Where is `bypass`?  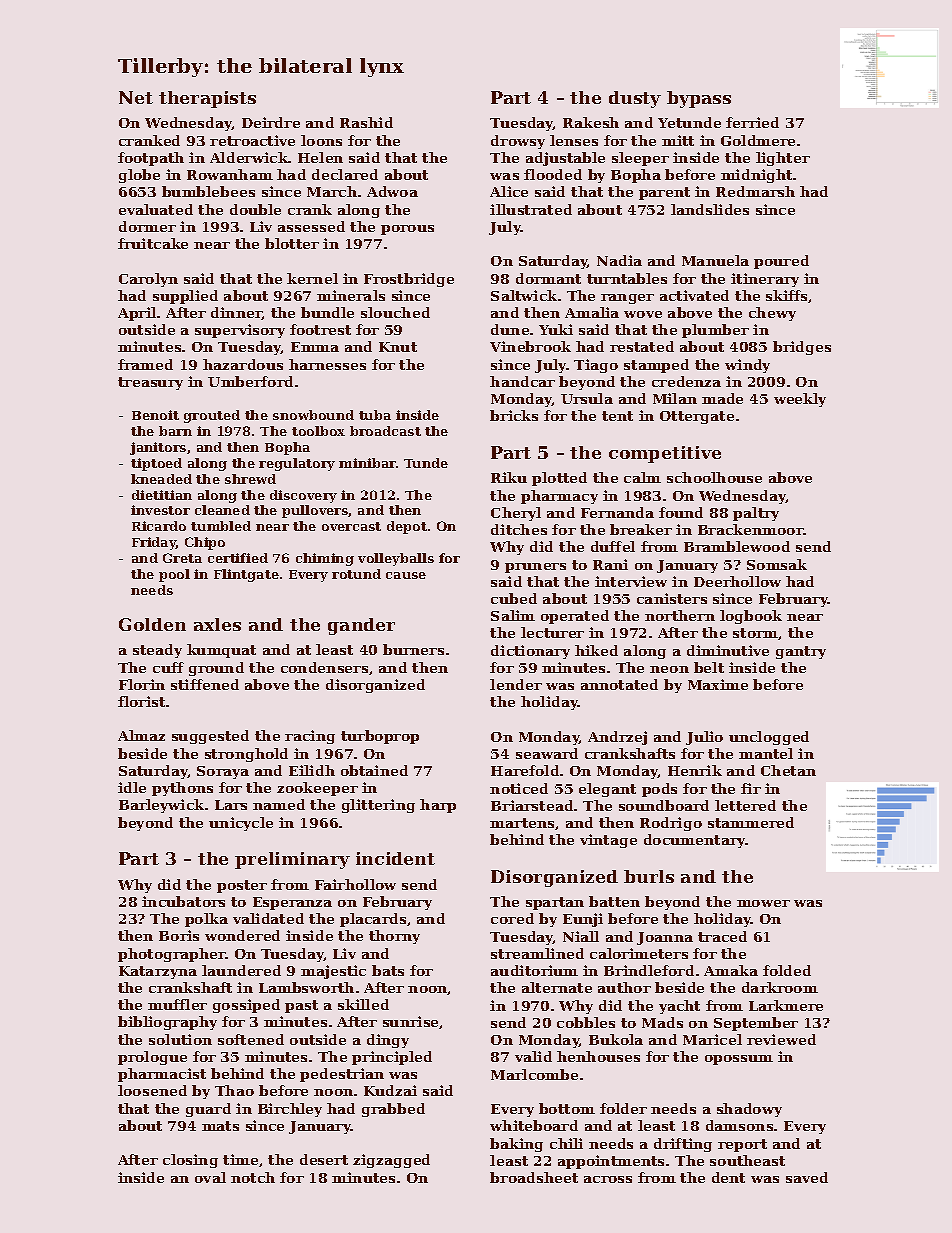 bypass is located at coordinates (699, 99).
